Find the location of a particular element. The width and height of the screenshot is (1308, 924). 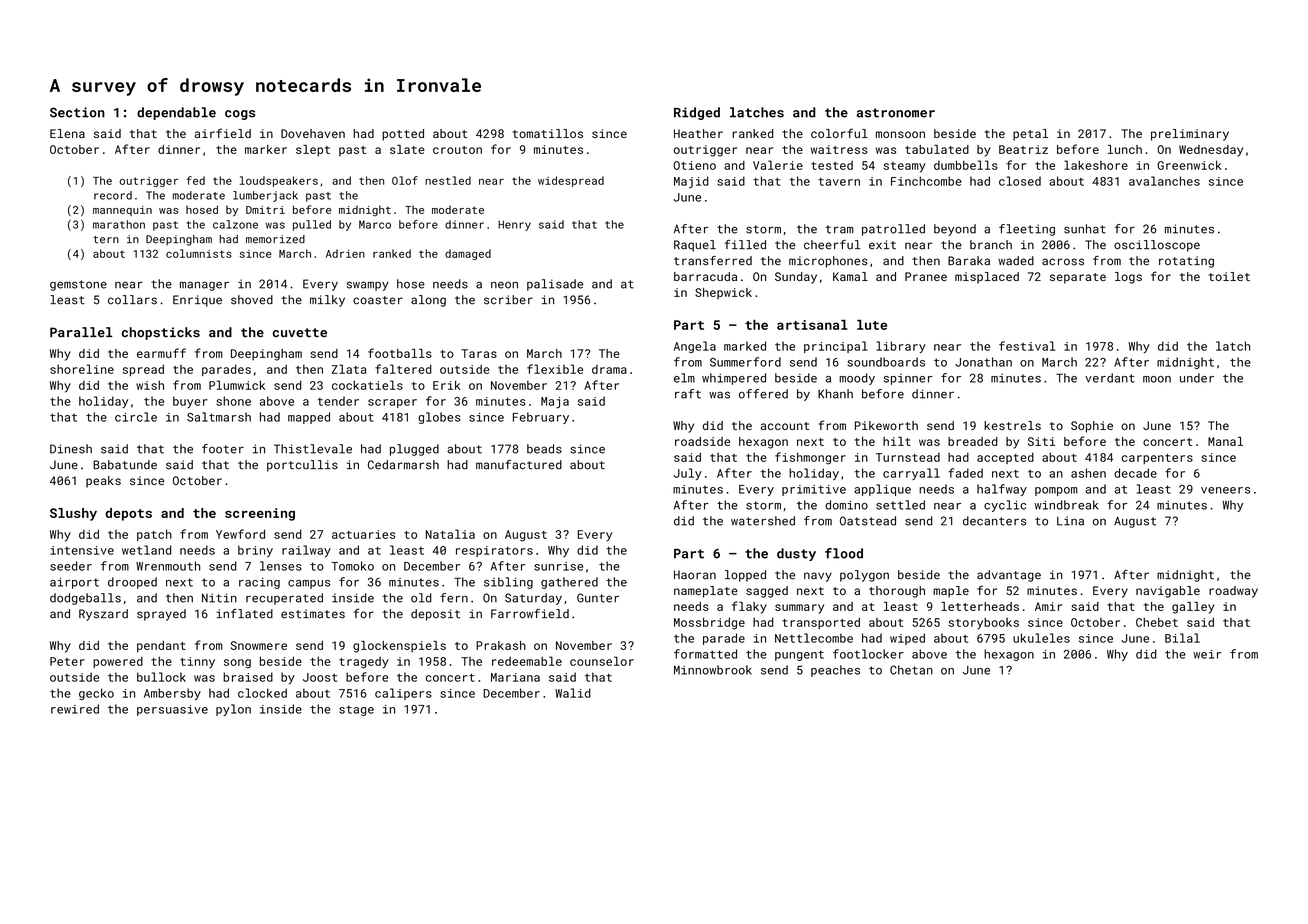

tomatillos is located at coordinates (548, 133).
